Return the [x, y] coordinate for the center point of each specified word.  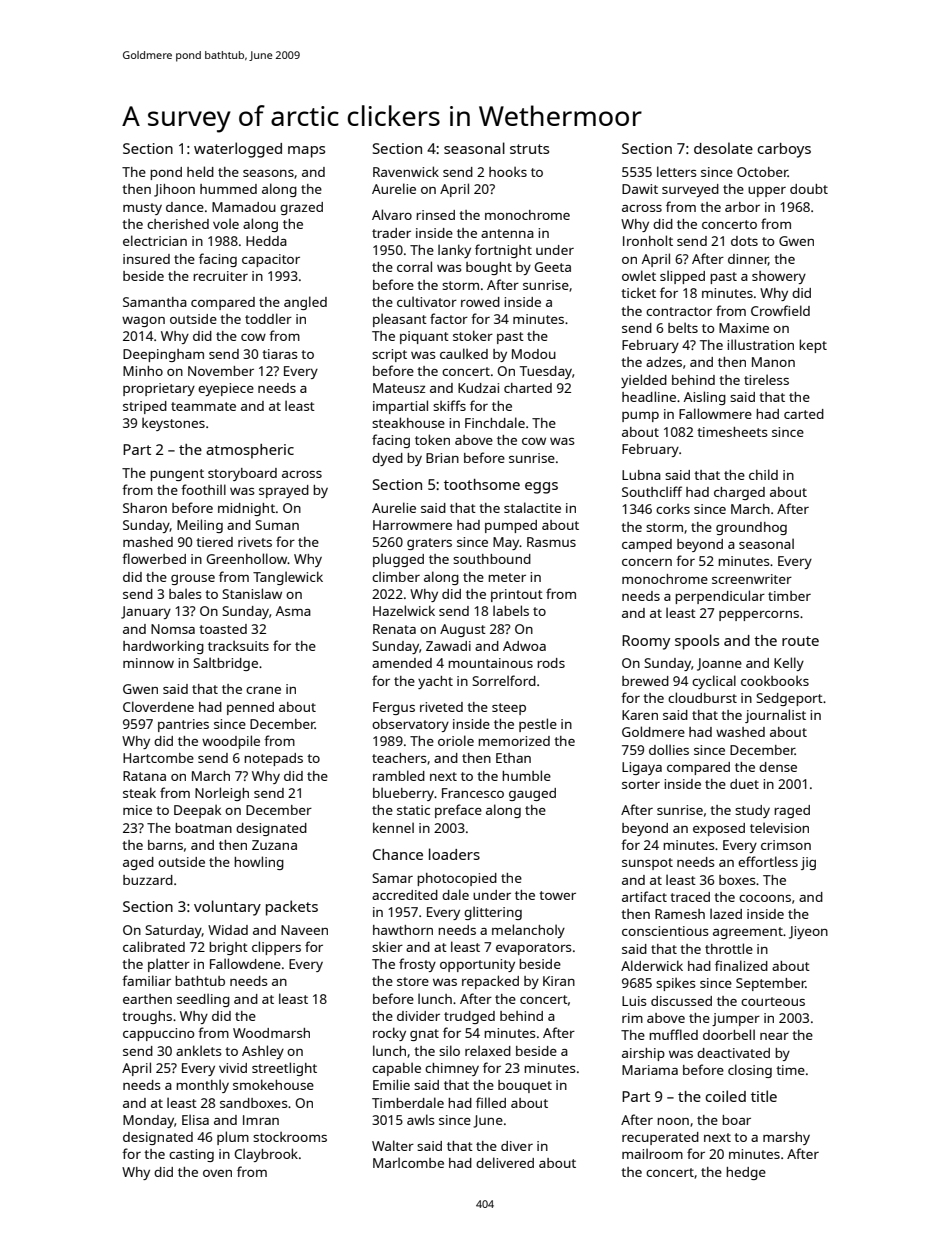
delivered [505, 1162]
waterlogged [238, 150]
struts [529, 149]
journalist [775, 716]
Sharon [145, 508]
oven [217, 1173]
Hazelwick [404, 610]
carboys [784, 150]
